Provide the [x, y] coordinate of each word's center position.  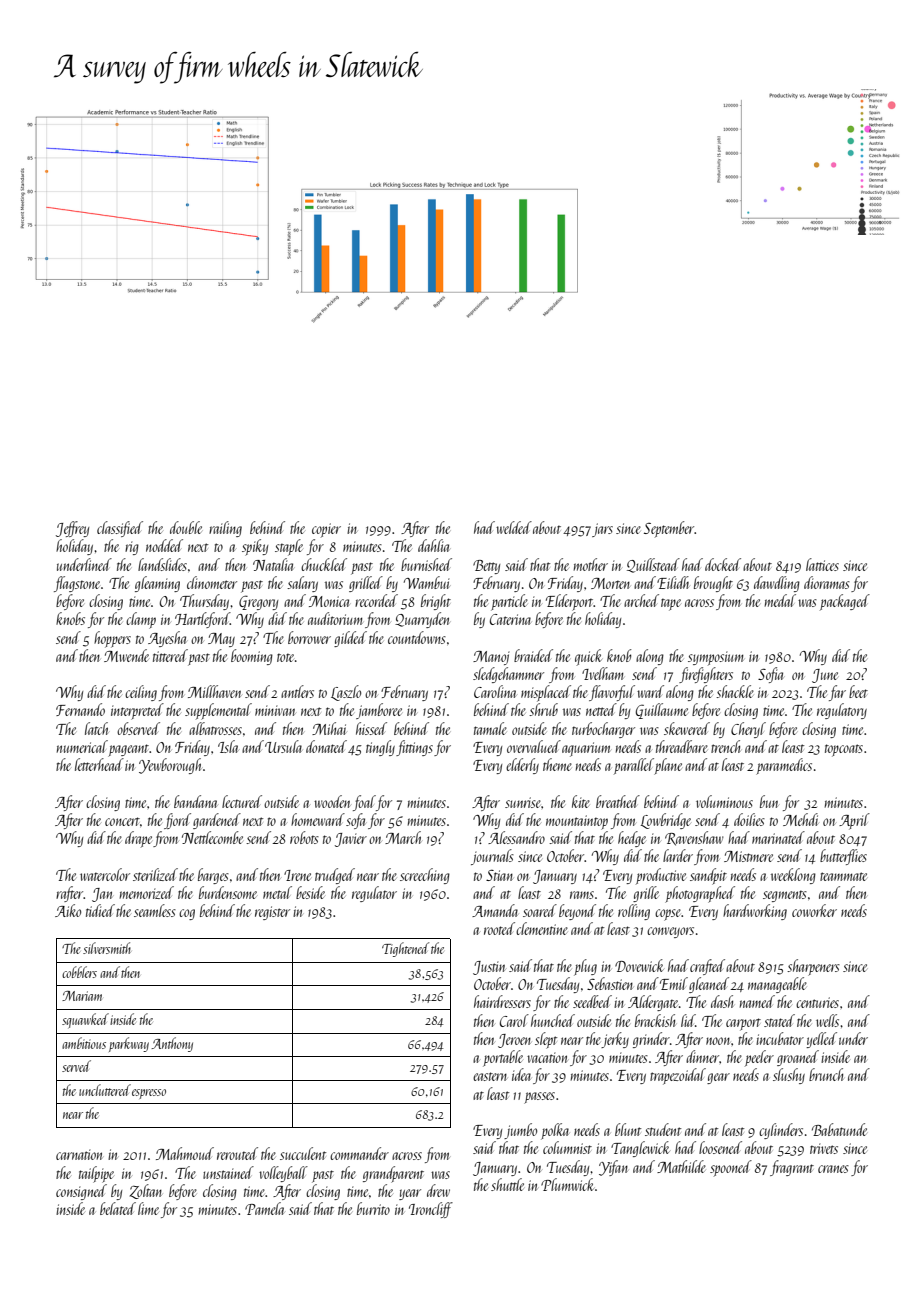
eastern [490, 1076]
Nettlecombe [212, 837]
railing [225, 529]
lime [148, 1208]
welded [514, 527]
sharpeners [813, 967]
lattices [822, 564]
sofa [355, 821]
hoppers [112, 639]
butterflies [843, 857]
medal [780, 600]
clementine [542, 928]
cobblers [79, 972]
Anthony [172, 1044]
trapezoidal [678, 1076]
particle [509, 602]
